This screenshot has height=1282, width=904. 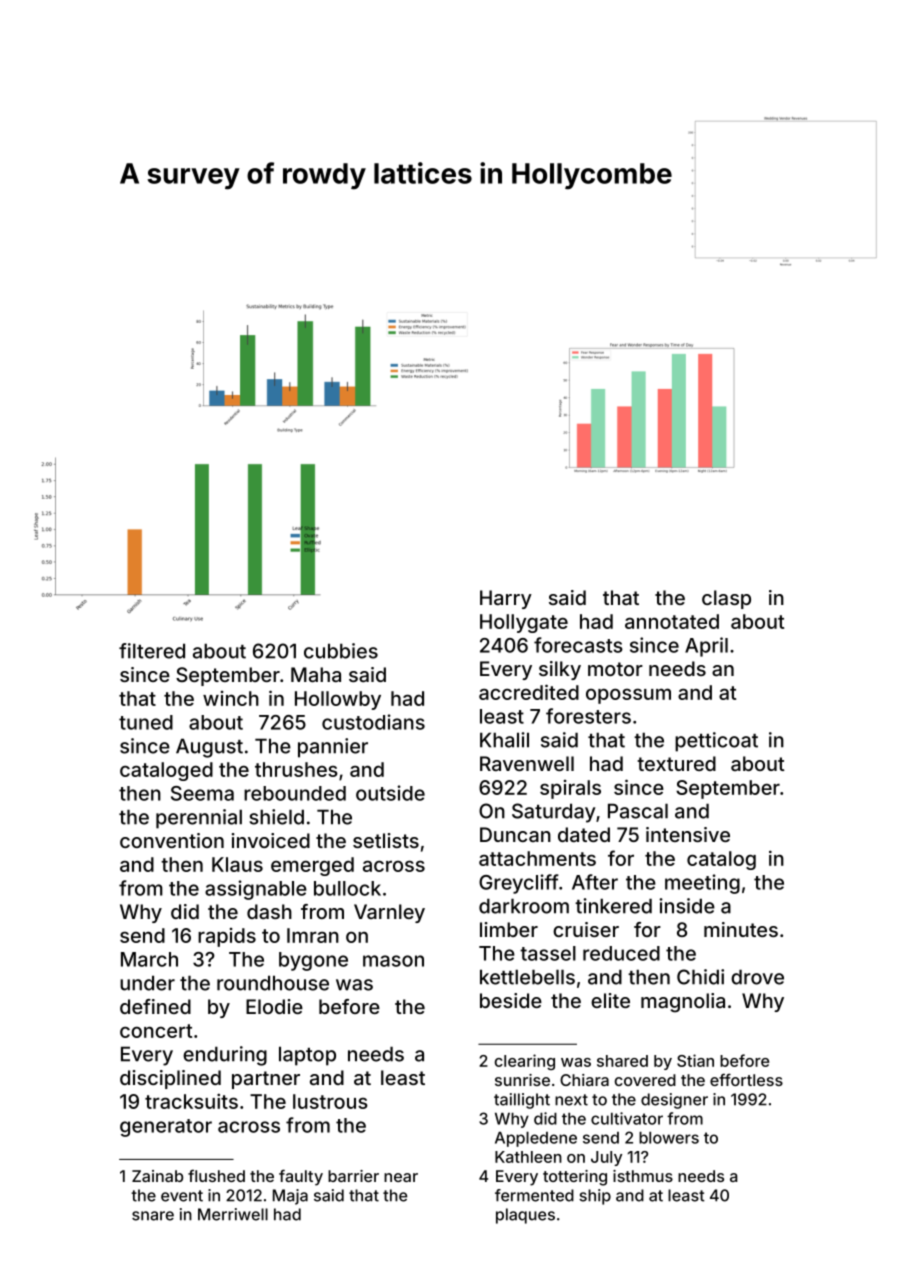 I want to click on accredited, so click(x=529, y=692).
